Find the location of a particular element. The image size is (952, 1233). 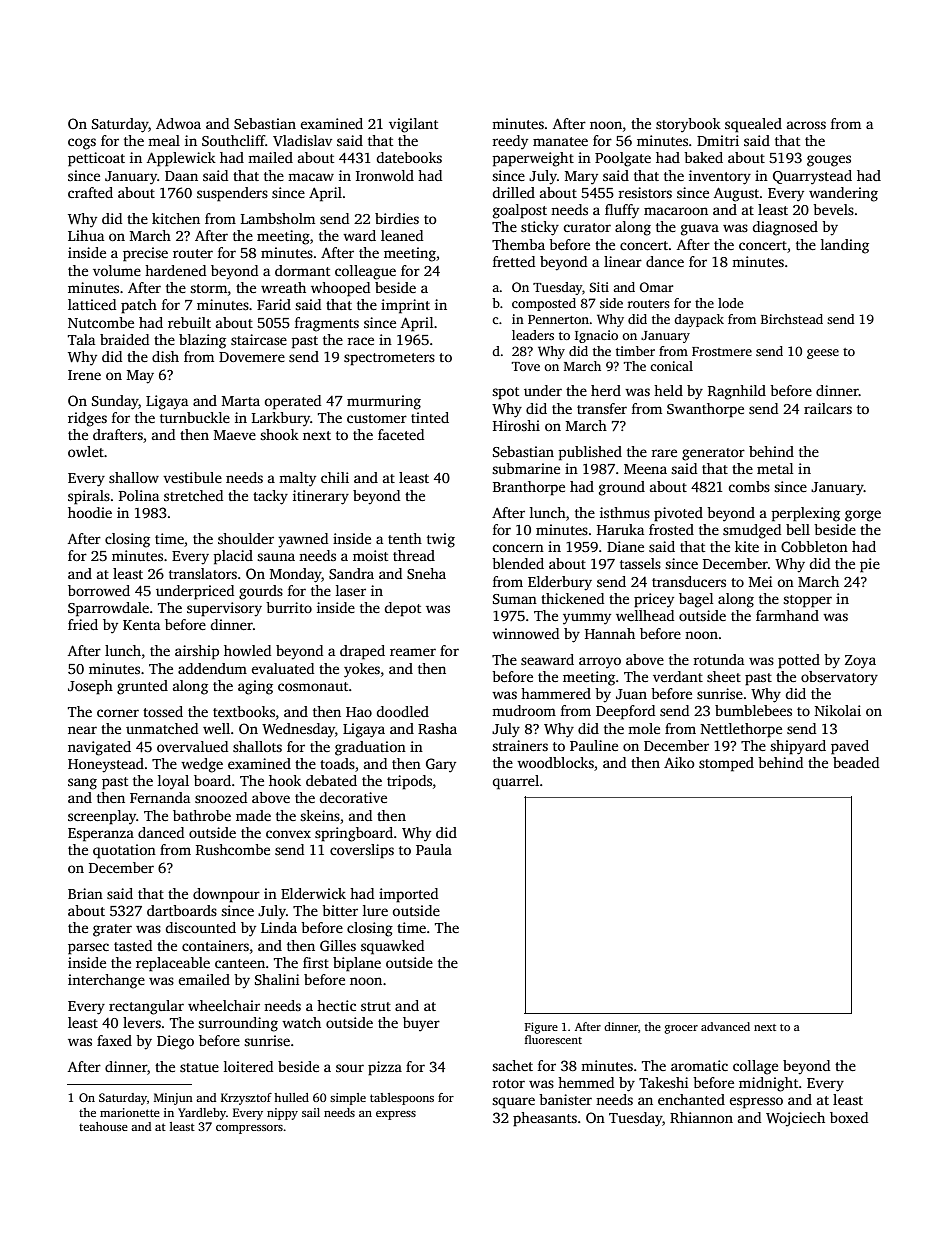

Swanthorpe is located at coordinates (705, 410).
